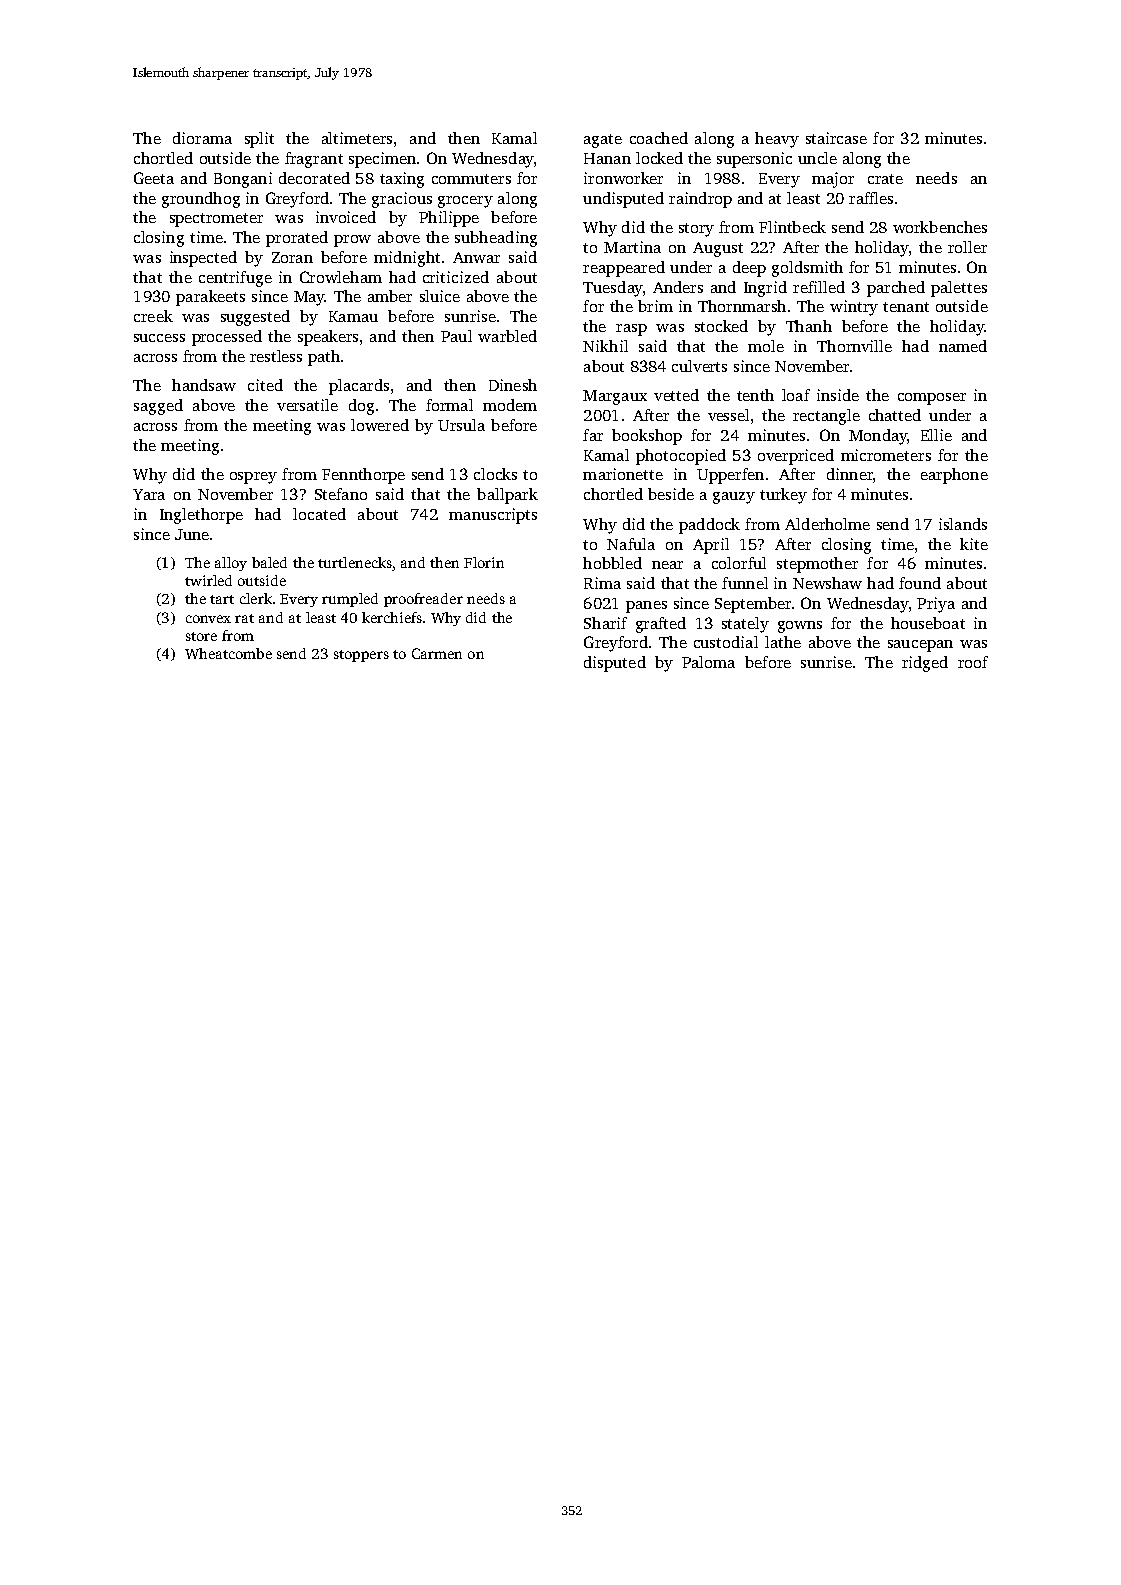 This screenshot has height=1585, width=1121. What do you see at coordinates (484, 562) in the screenshot?
I see `Florin` at bounding box center [484, 562].
